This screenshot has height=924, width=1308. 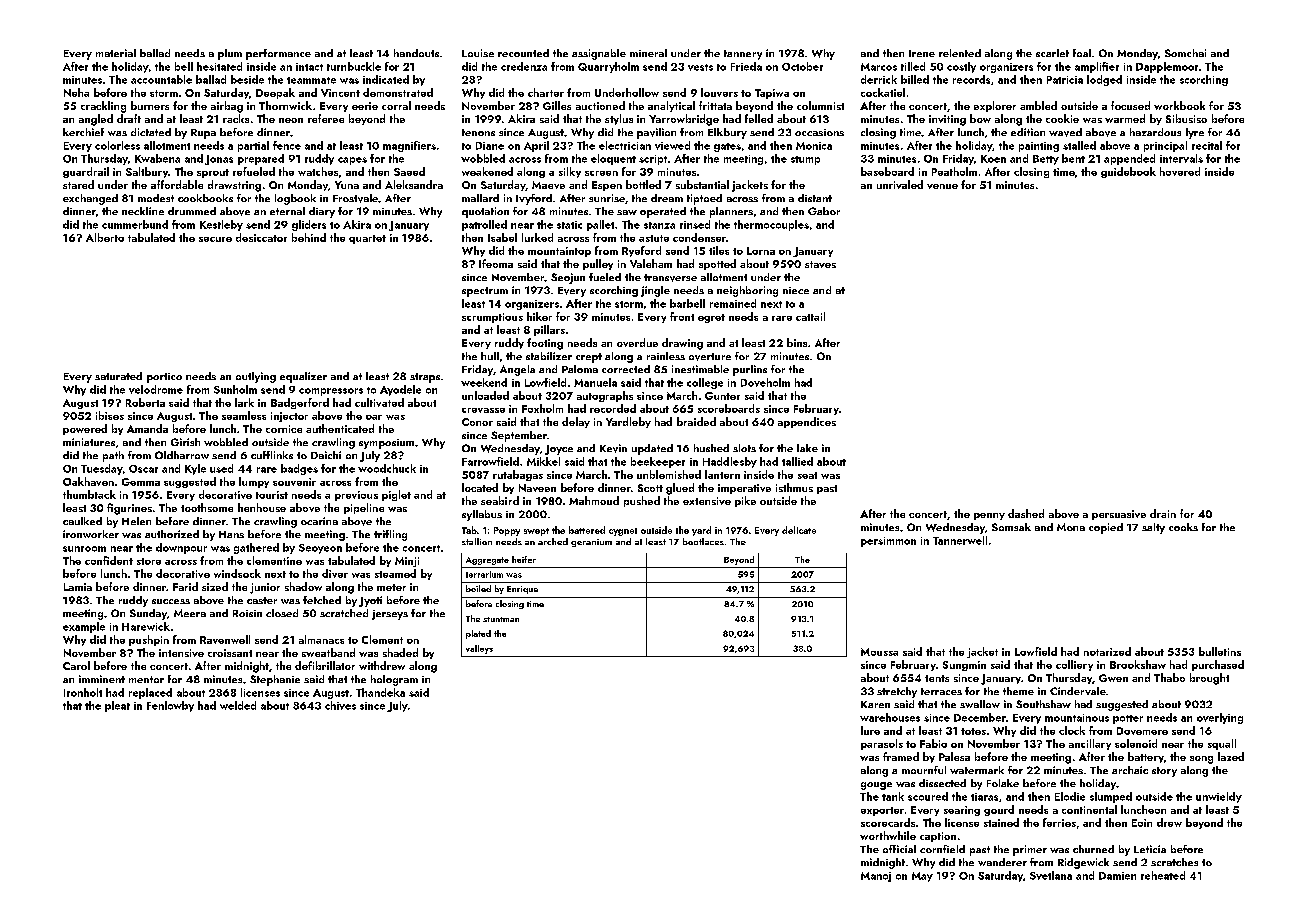 I want to click on notarized, so click(x=1107, y=651).
